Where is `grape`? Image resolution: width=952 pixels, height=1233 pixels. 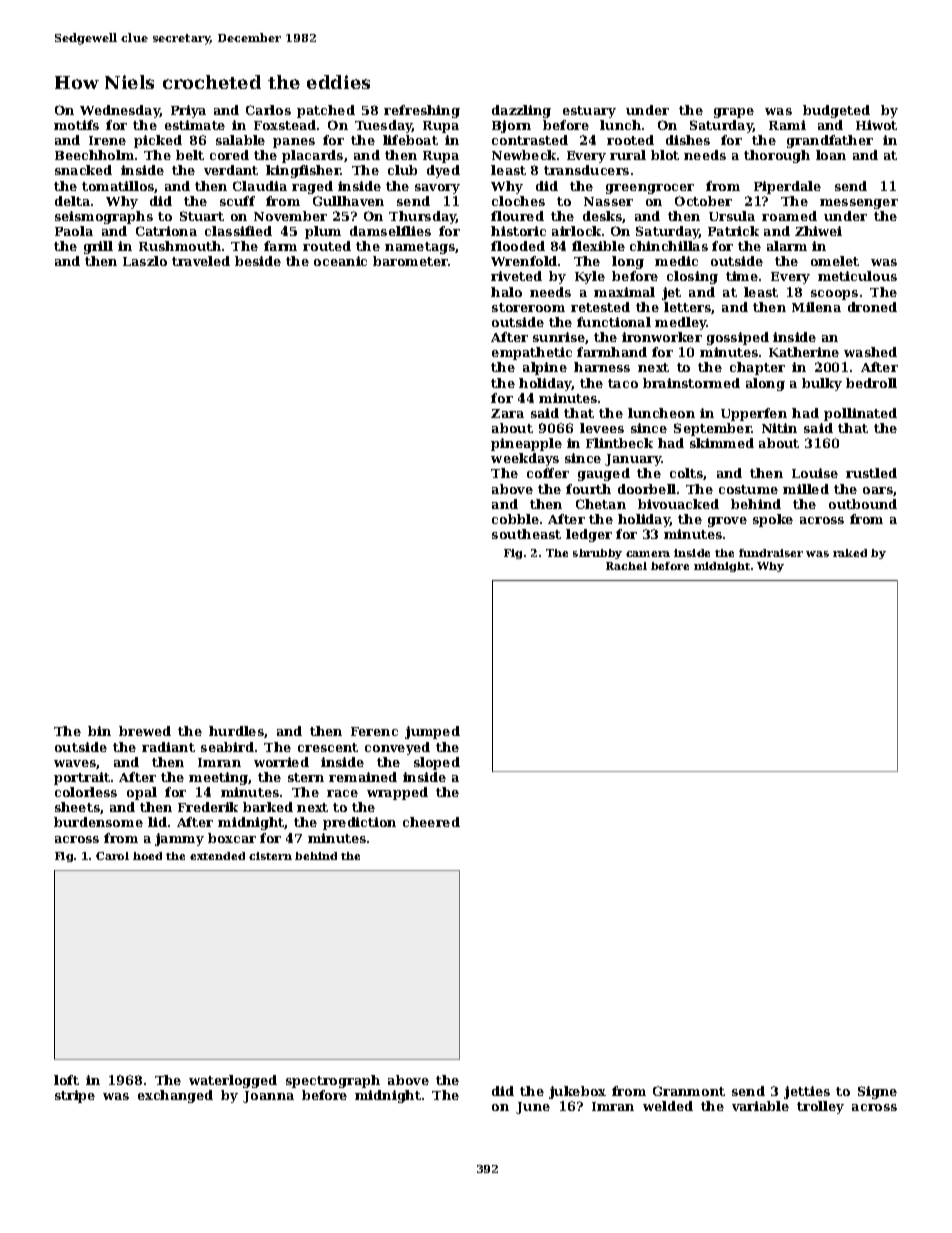
grape is located at coordinates (734, 113).
